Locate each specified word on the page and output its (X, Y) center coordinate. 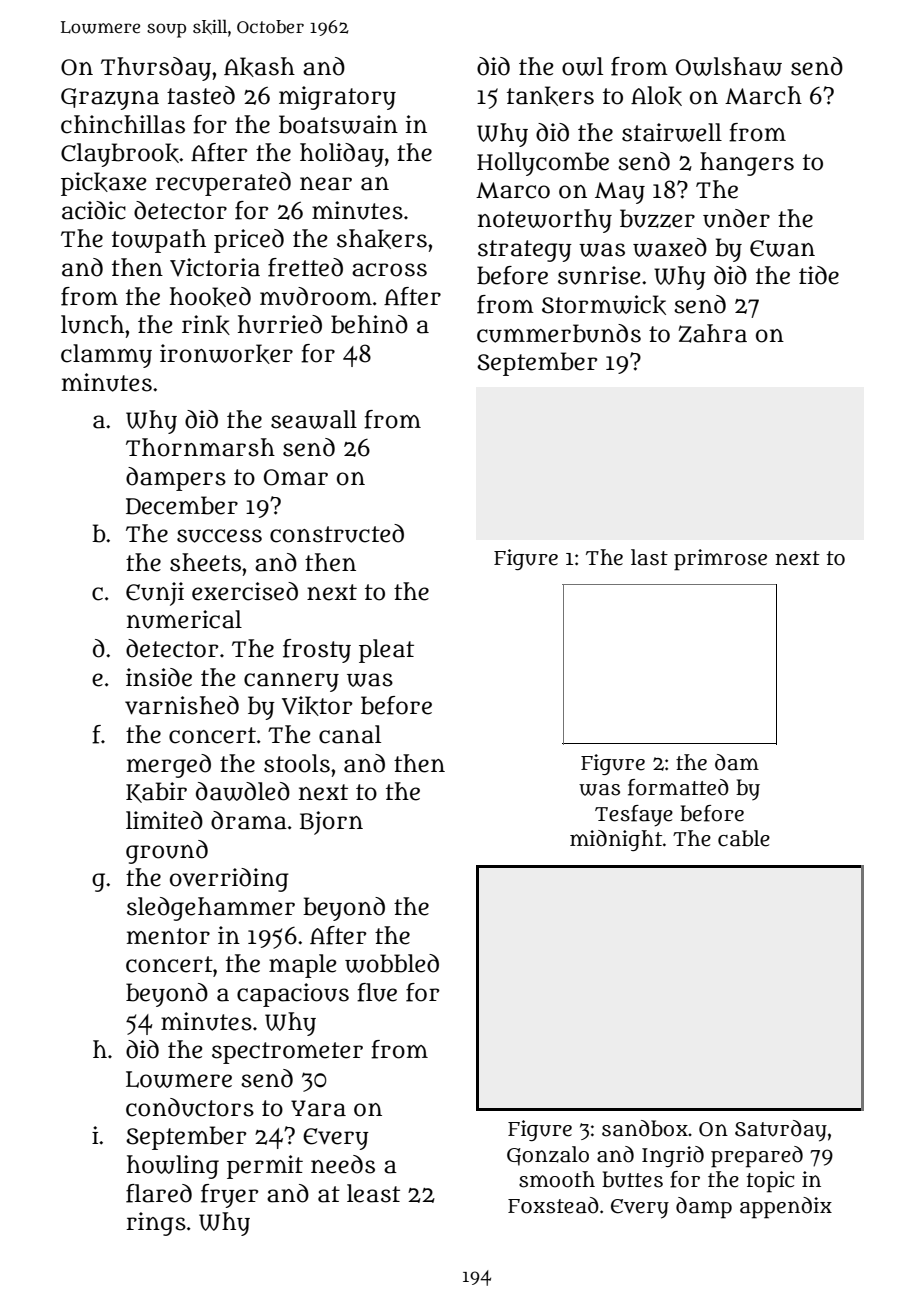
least (373, 1193)
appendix (786, 1208)
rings (156, 1224)
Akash (259, 67)
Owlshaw (729, 66)
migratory (337, 98)
